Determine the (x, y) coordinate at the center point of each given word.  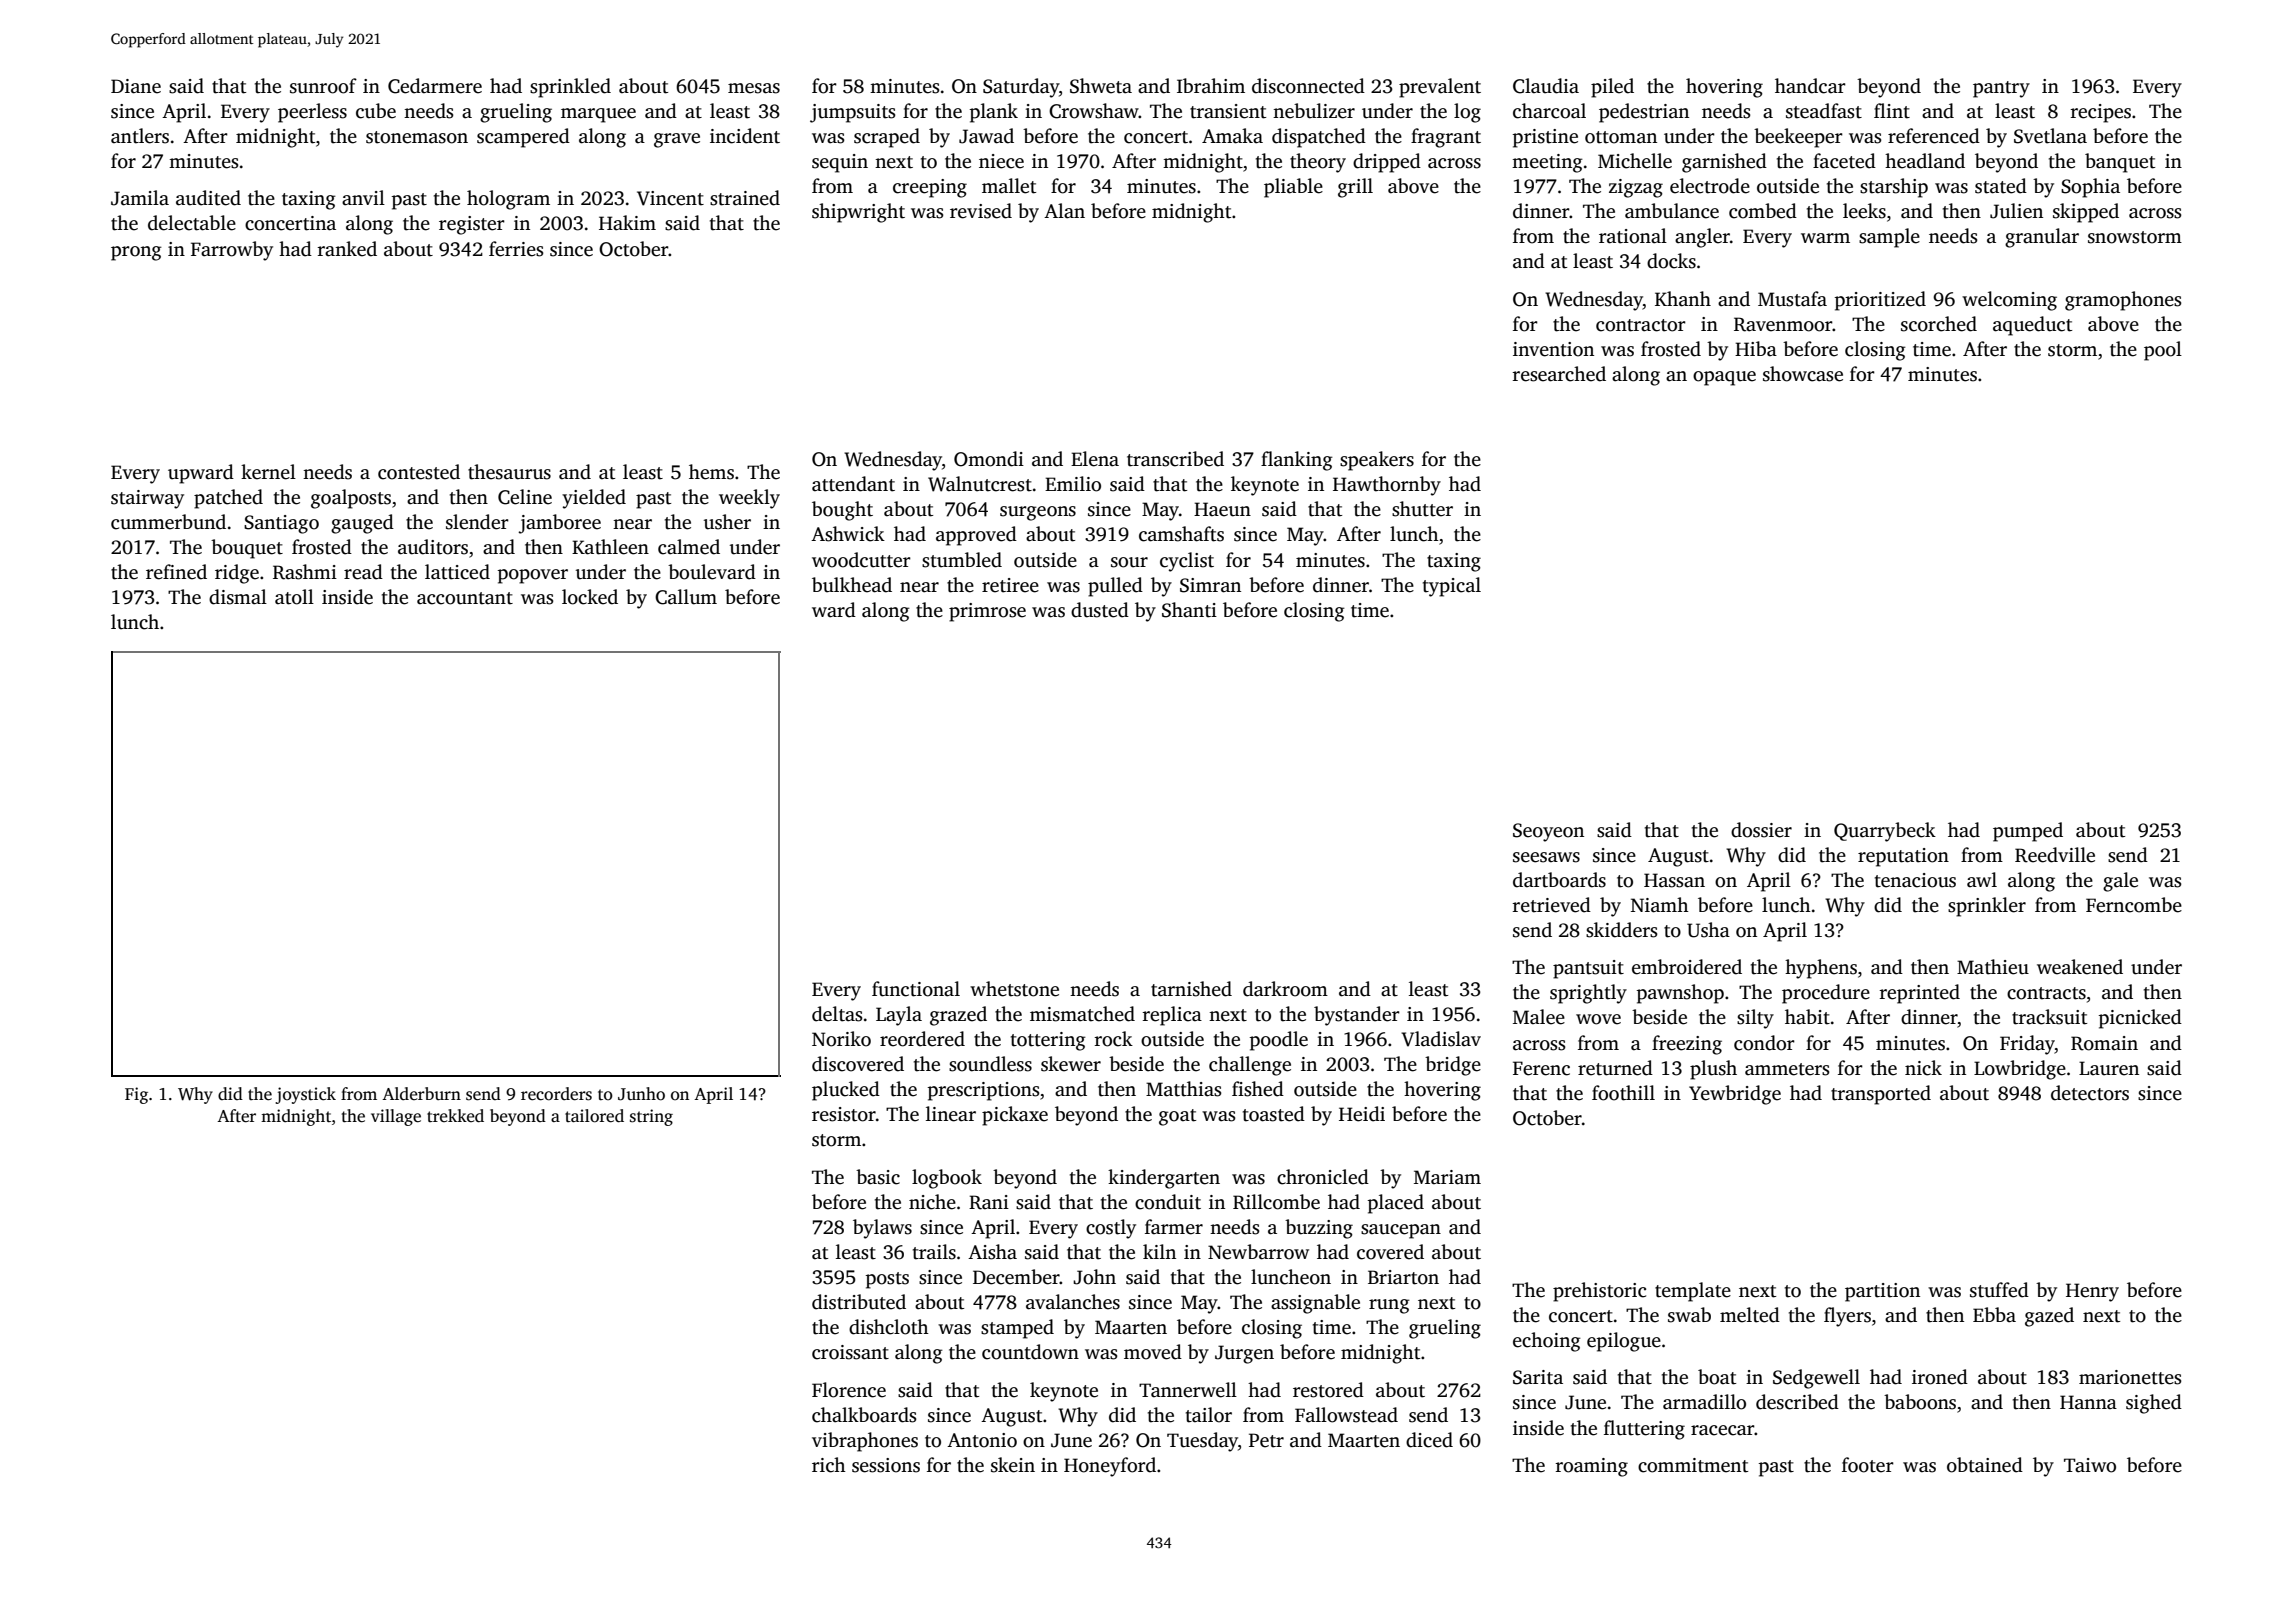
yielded (594, 499)
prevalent (1440, 88)
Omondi (989, 459)
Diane (136, 86)
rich (829, 1465)
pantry (2001, 89)
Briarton (1403, 1277)
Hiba (1756, 348)
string (651, 1117)
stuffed (1999, 1290)
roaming (1591, 1467)
